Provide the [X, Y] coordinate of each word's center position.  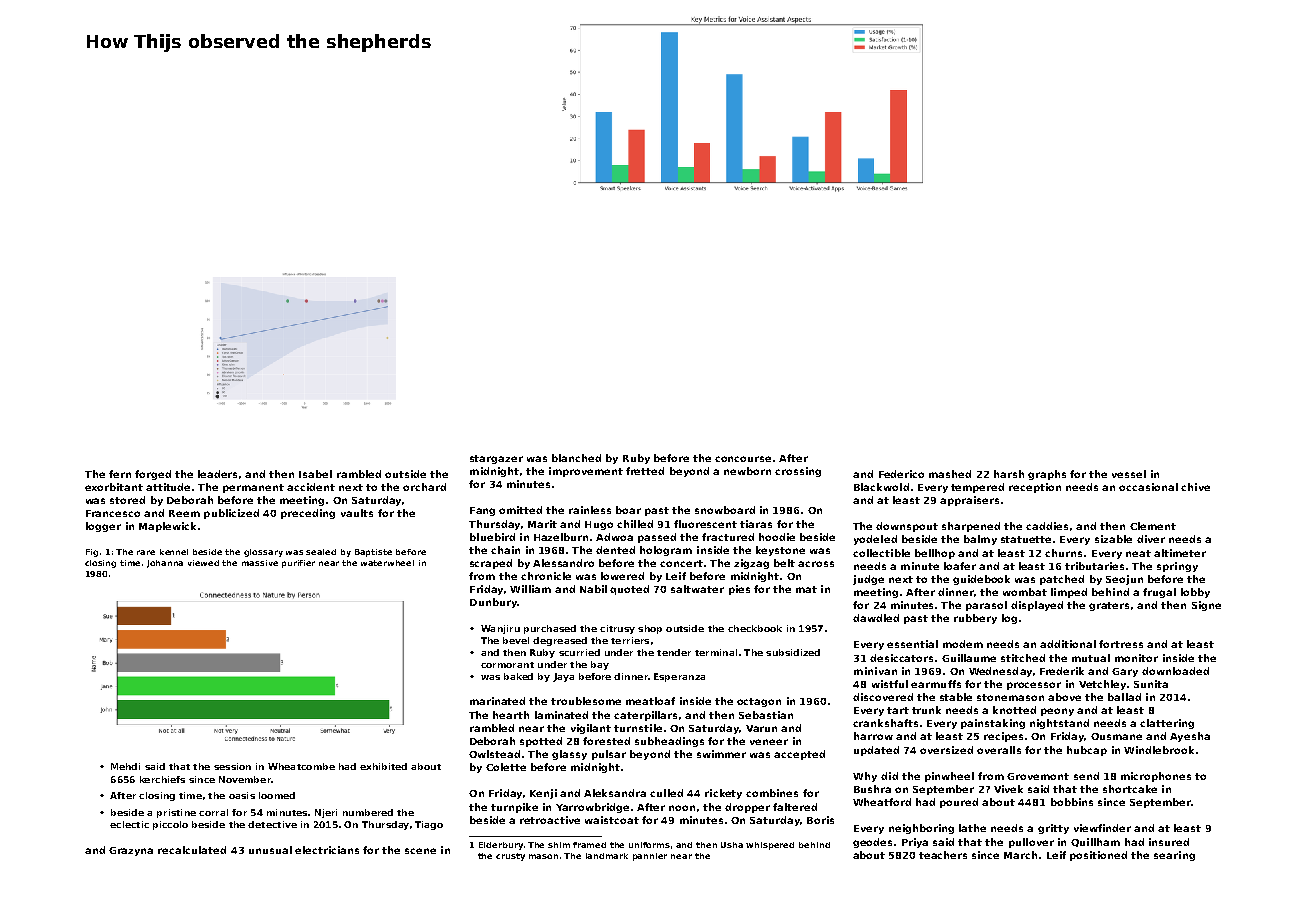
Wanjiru [500, 629]
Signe [1206, 606]
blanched [576, 458]
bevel [516, 640]
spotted [541, 742]
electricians [327, 850]
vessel [1129, 474]
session [232, 766]
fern [120, 474]
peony [1057, 712]
